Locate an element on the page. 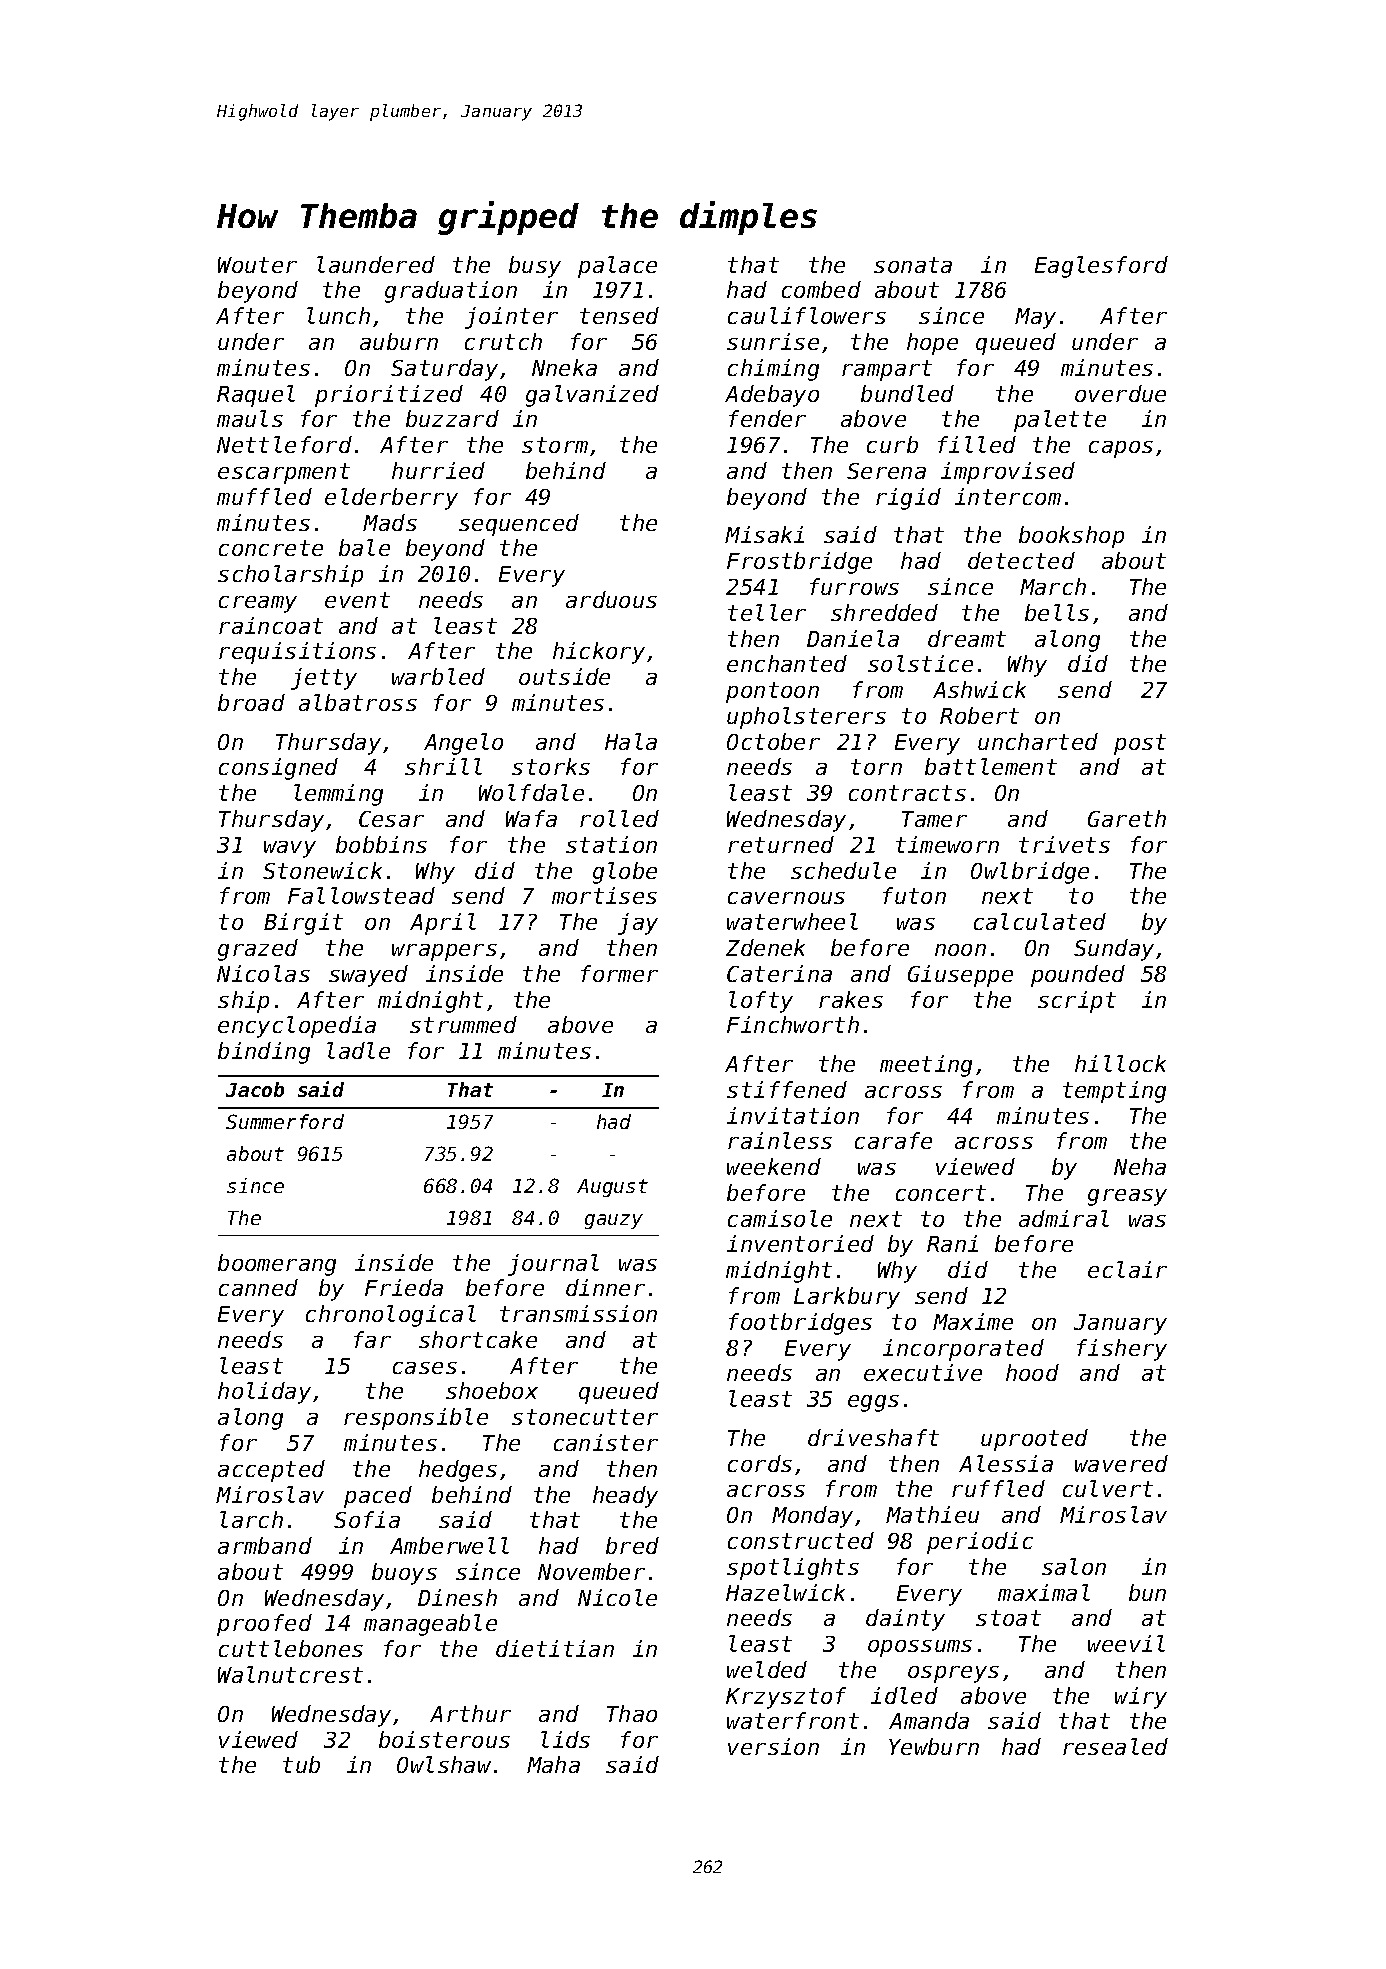 The image size is (1386, 1969). Neha is located at coordinates (1140, 1166).
